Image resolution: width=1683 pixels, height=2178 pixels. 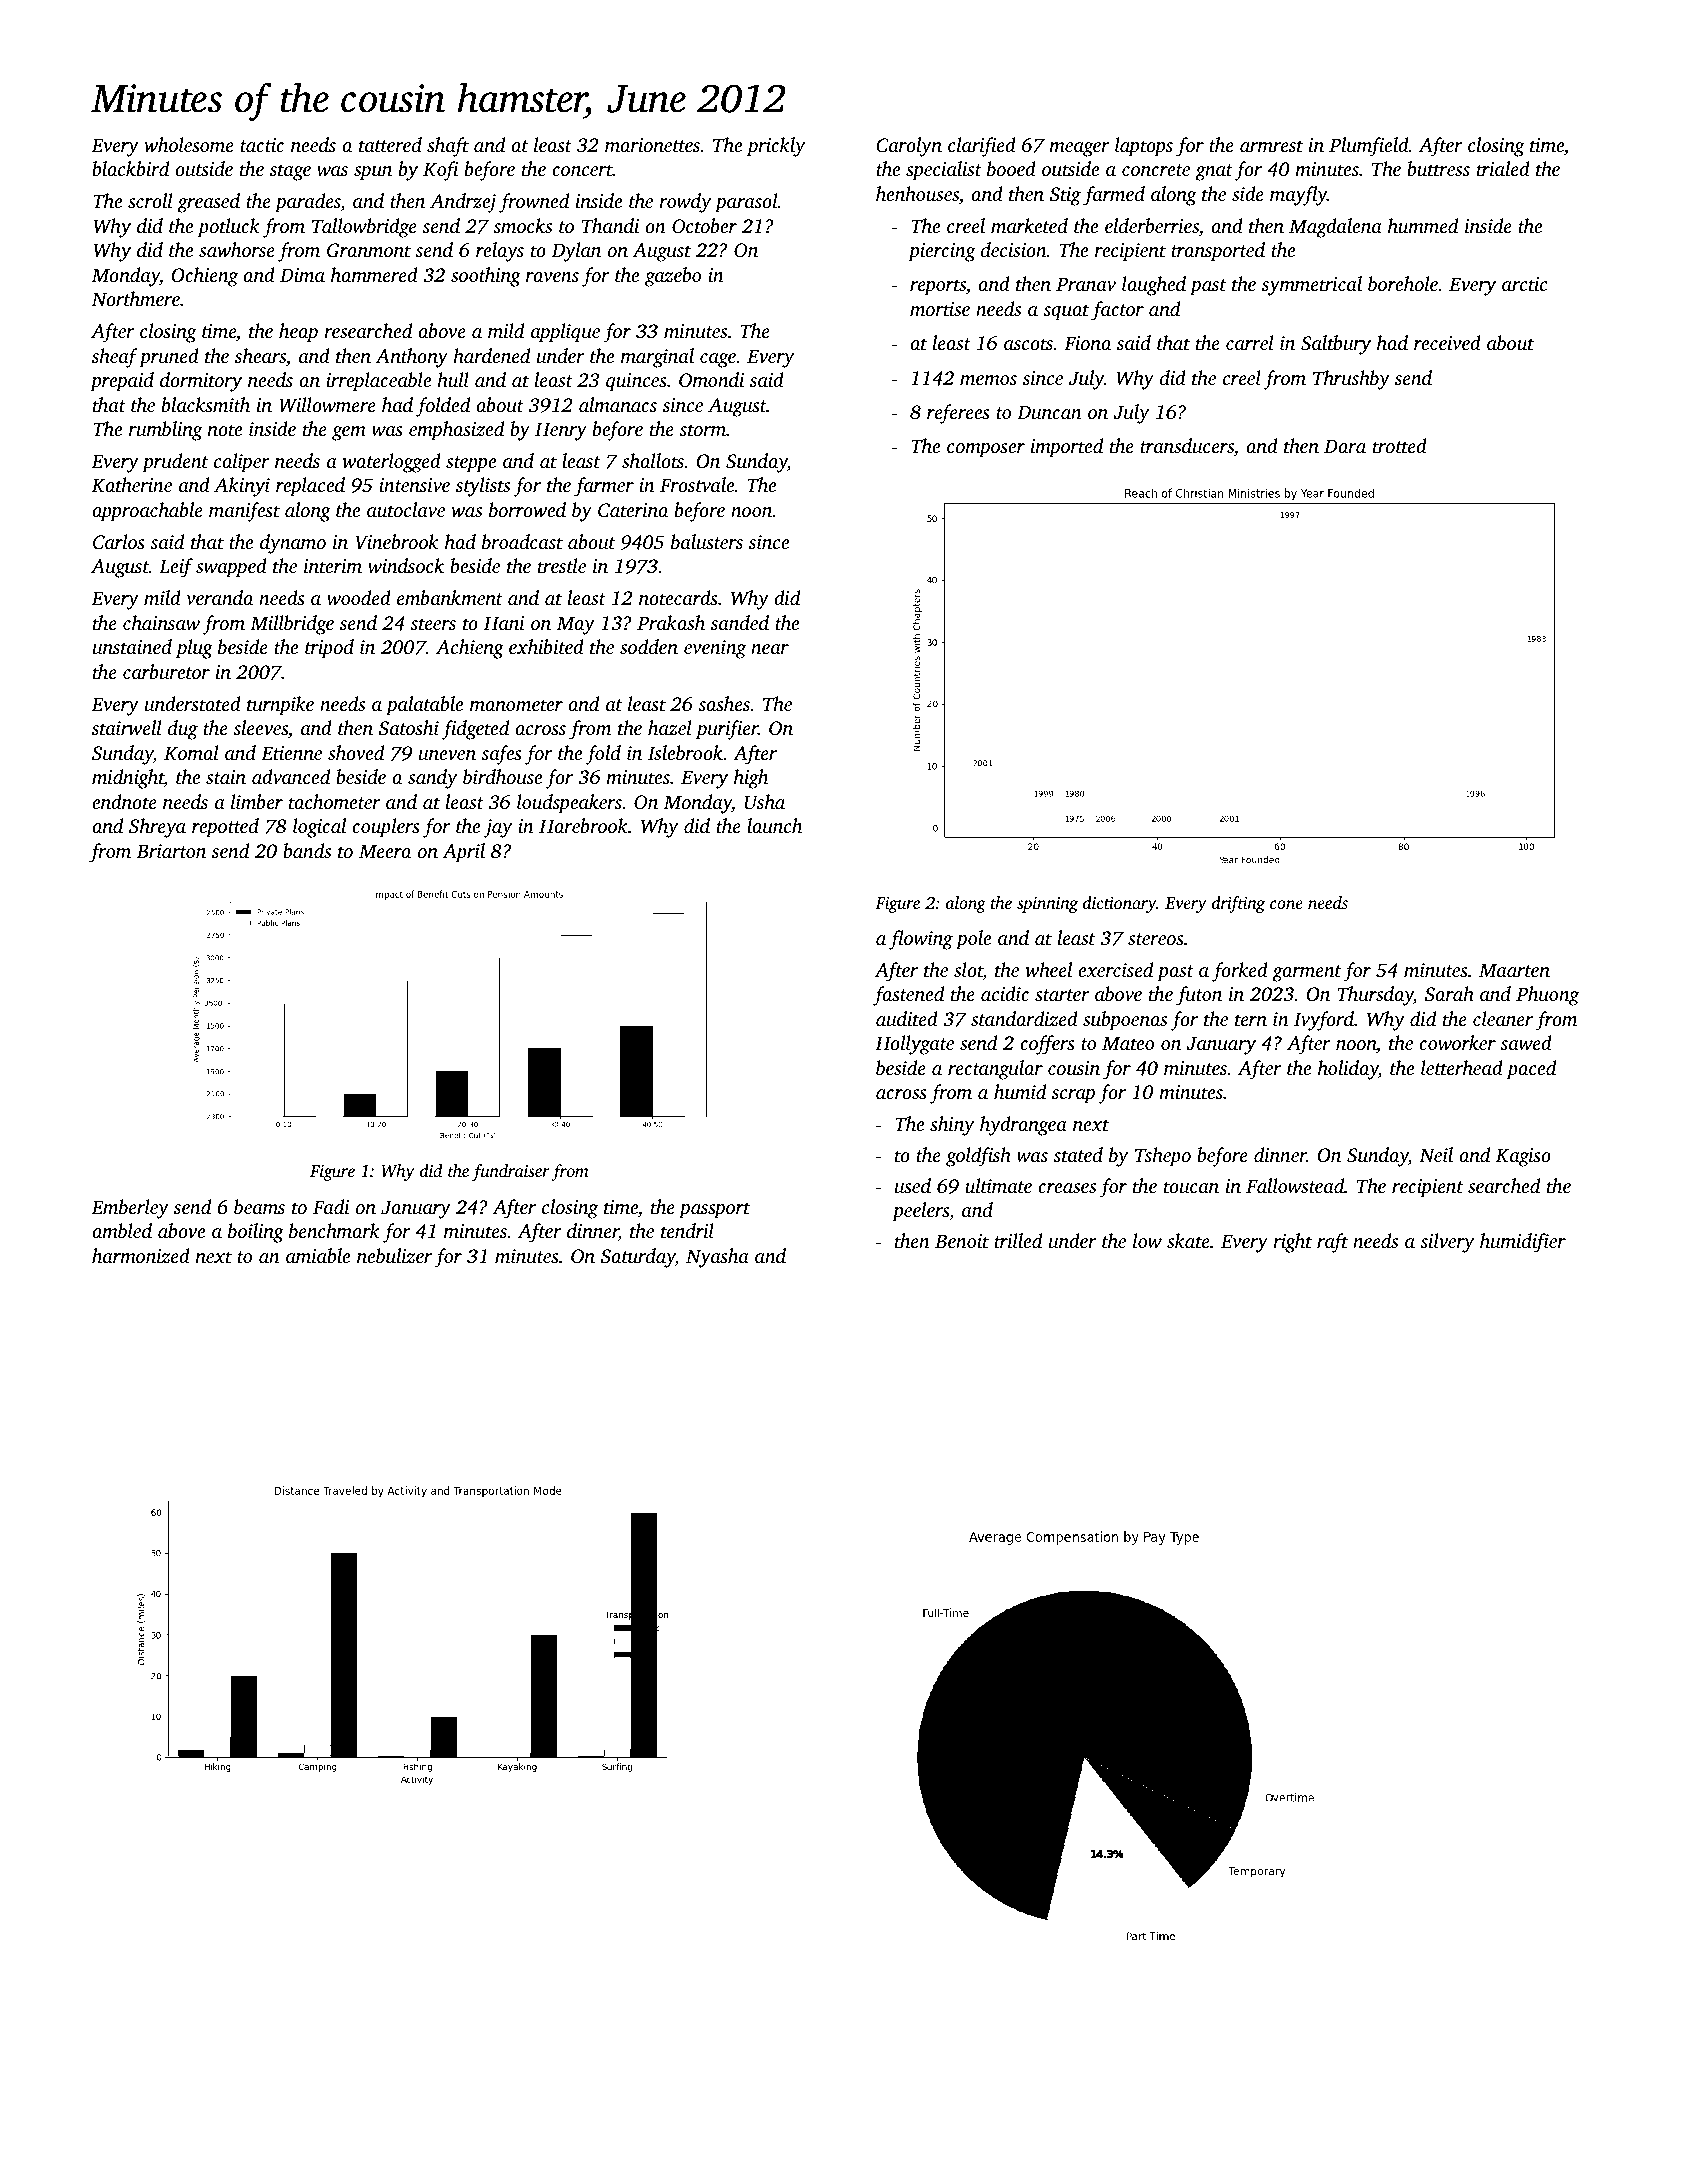 What do you see at coordinates (534, 203) in the document?
I see `frowned` at bounding box center [534, 203].
